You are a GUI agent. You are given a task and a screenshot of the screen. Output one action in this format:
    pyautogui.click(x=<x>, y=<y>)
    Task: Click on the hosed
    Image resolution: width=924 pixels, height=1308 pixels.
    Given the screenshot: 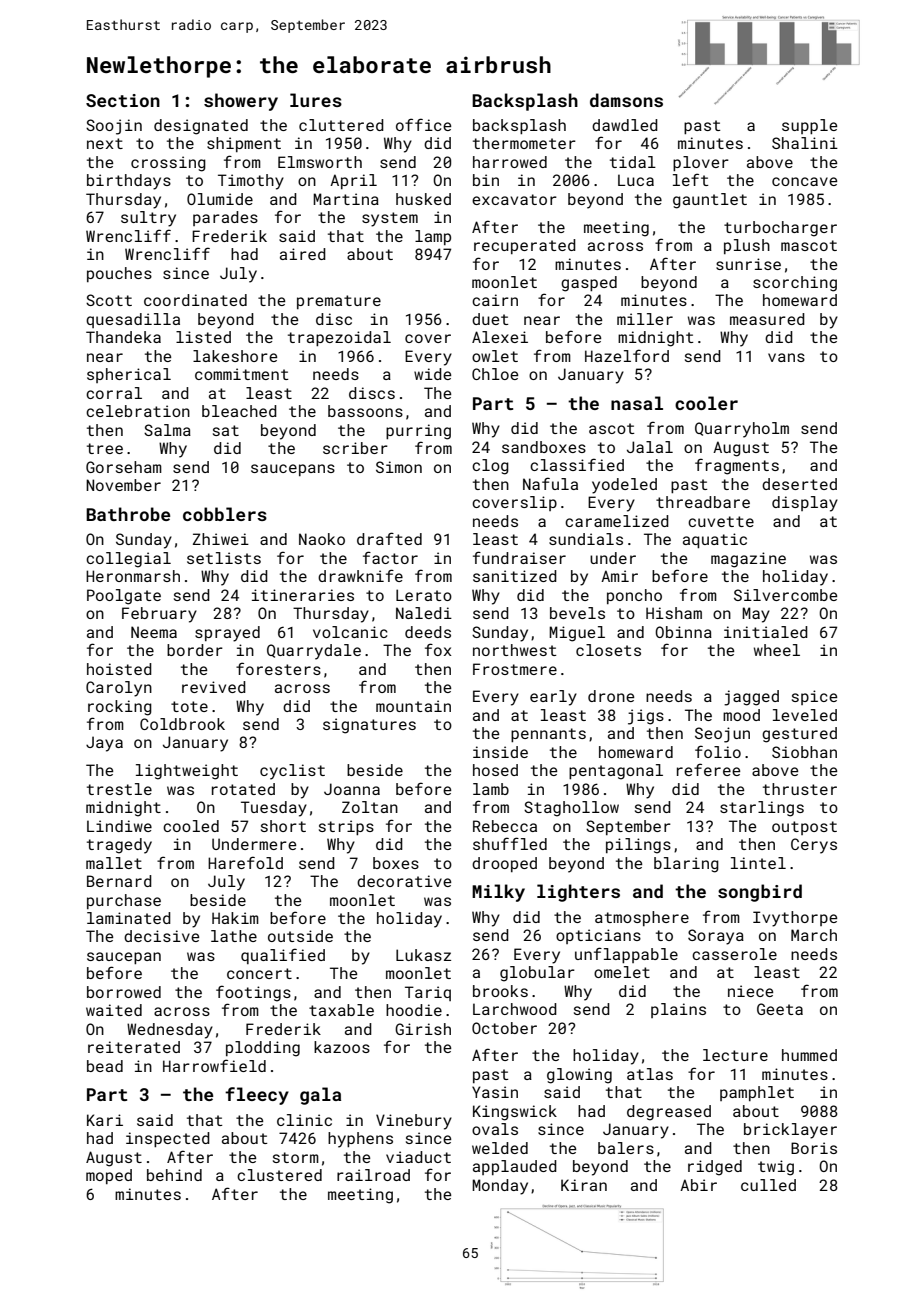 What is the action you would take?
    pyautogui.click(x=495, y=770)
